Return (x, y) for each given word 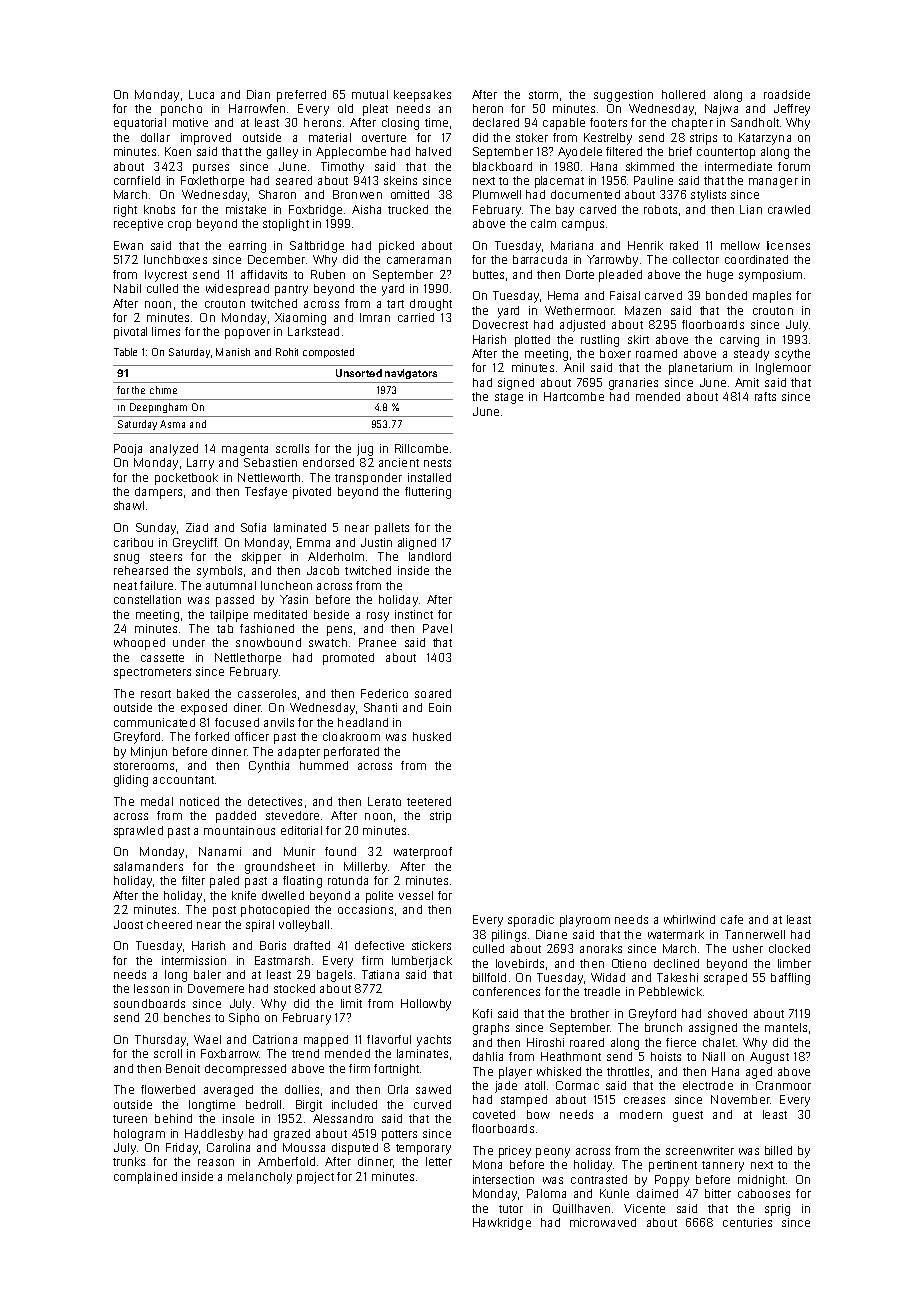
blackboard (502, 166)
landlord (430, 556)
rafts (765, 396)
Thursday (160, 1041)
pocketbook (186, 479)
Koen (178, 151)
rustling (600, 341)
